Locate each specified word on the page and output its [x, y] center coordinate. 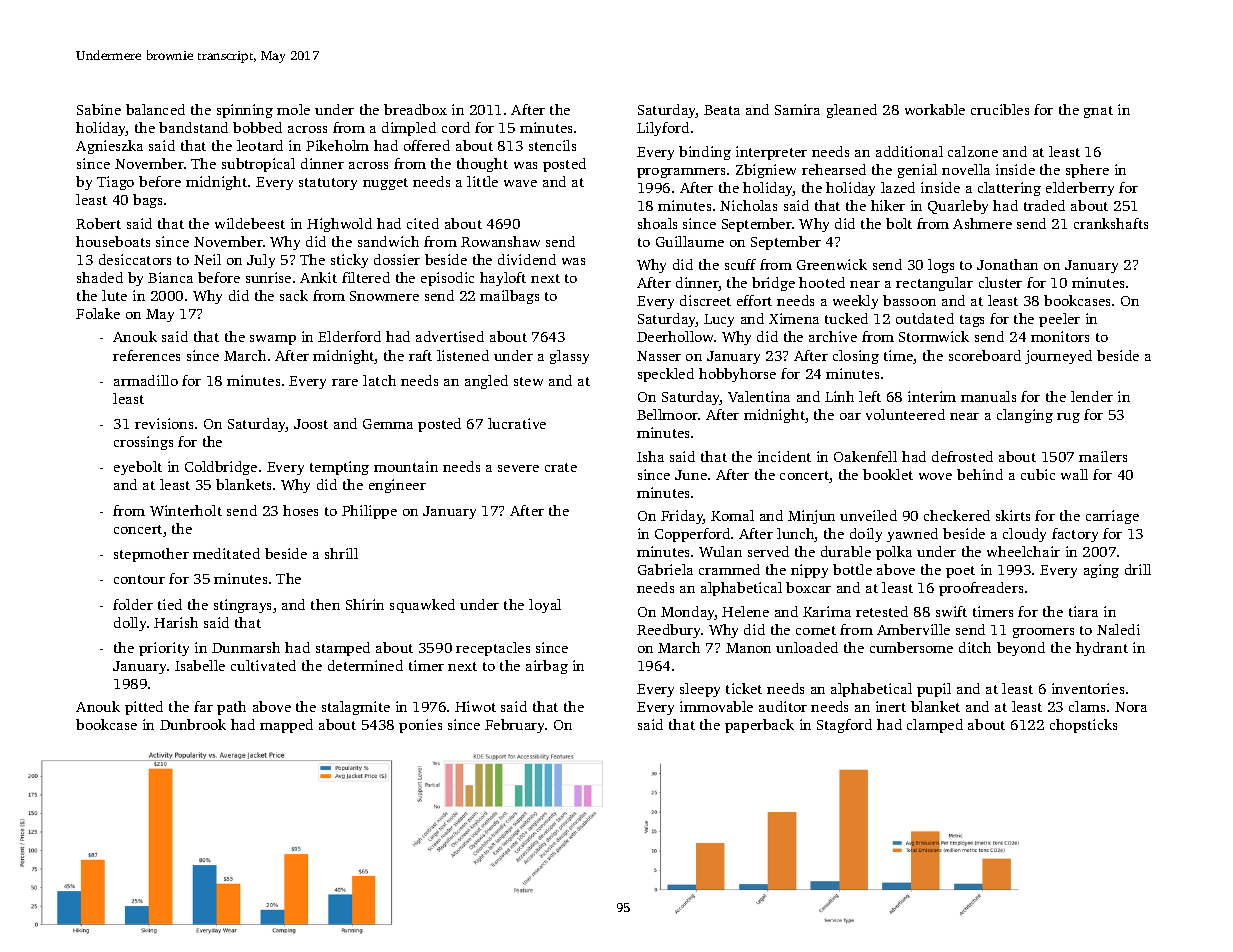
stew [528, 381]
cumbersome [911, 647]
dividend [527, 259]
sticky [349, 261]
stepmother [151, 555]
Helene [745, 611]
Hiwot [475, 706]
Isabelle [200, 665]
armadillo [146, 380]
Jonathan [1007, 264]
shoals [657, 223]
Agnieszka [109, 147]
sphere [1087, 171]
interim [932, 396]
